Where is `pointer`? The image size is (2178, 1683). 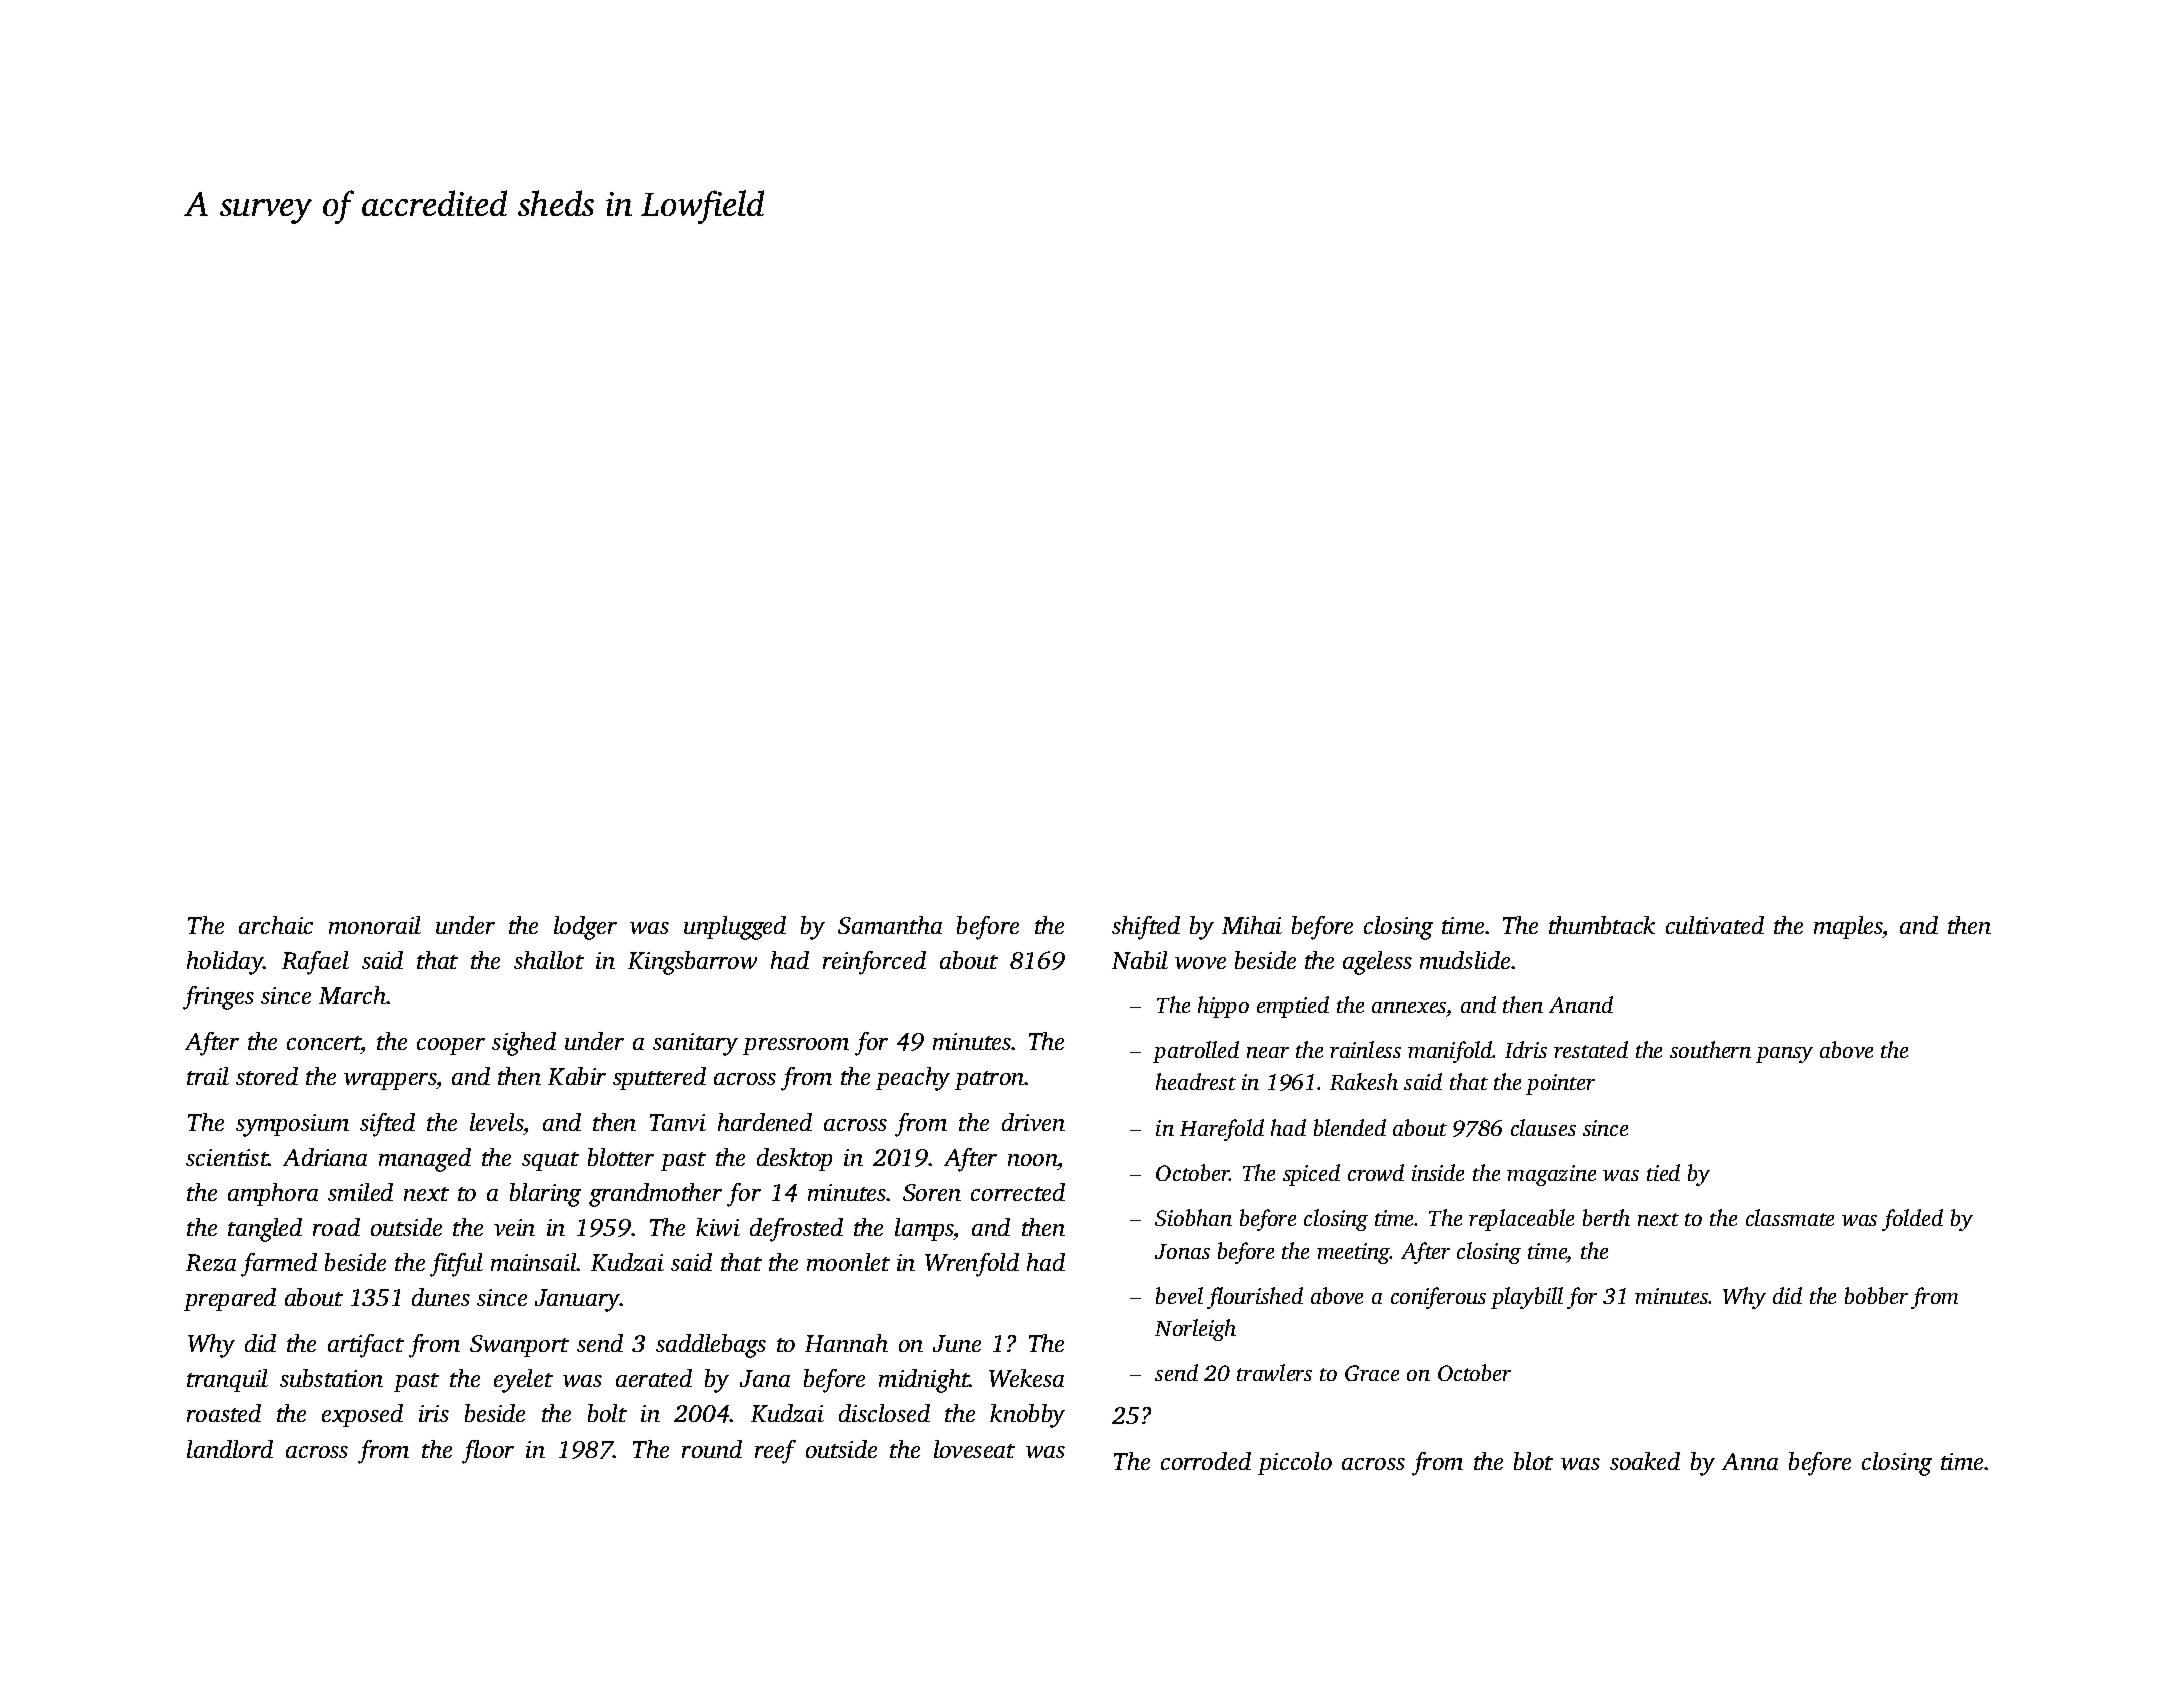 pointer is located at coordinates (1560, 1084).
